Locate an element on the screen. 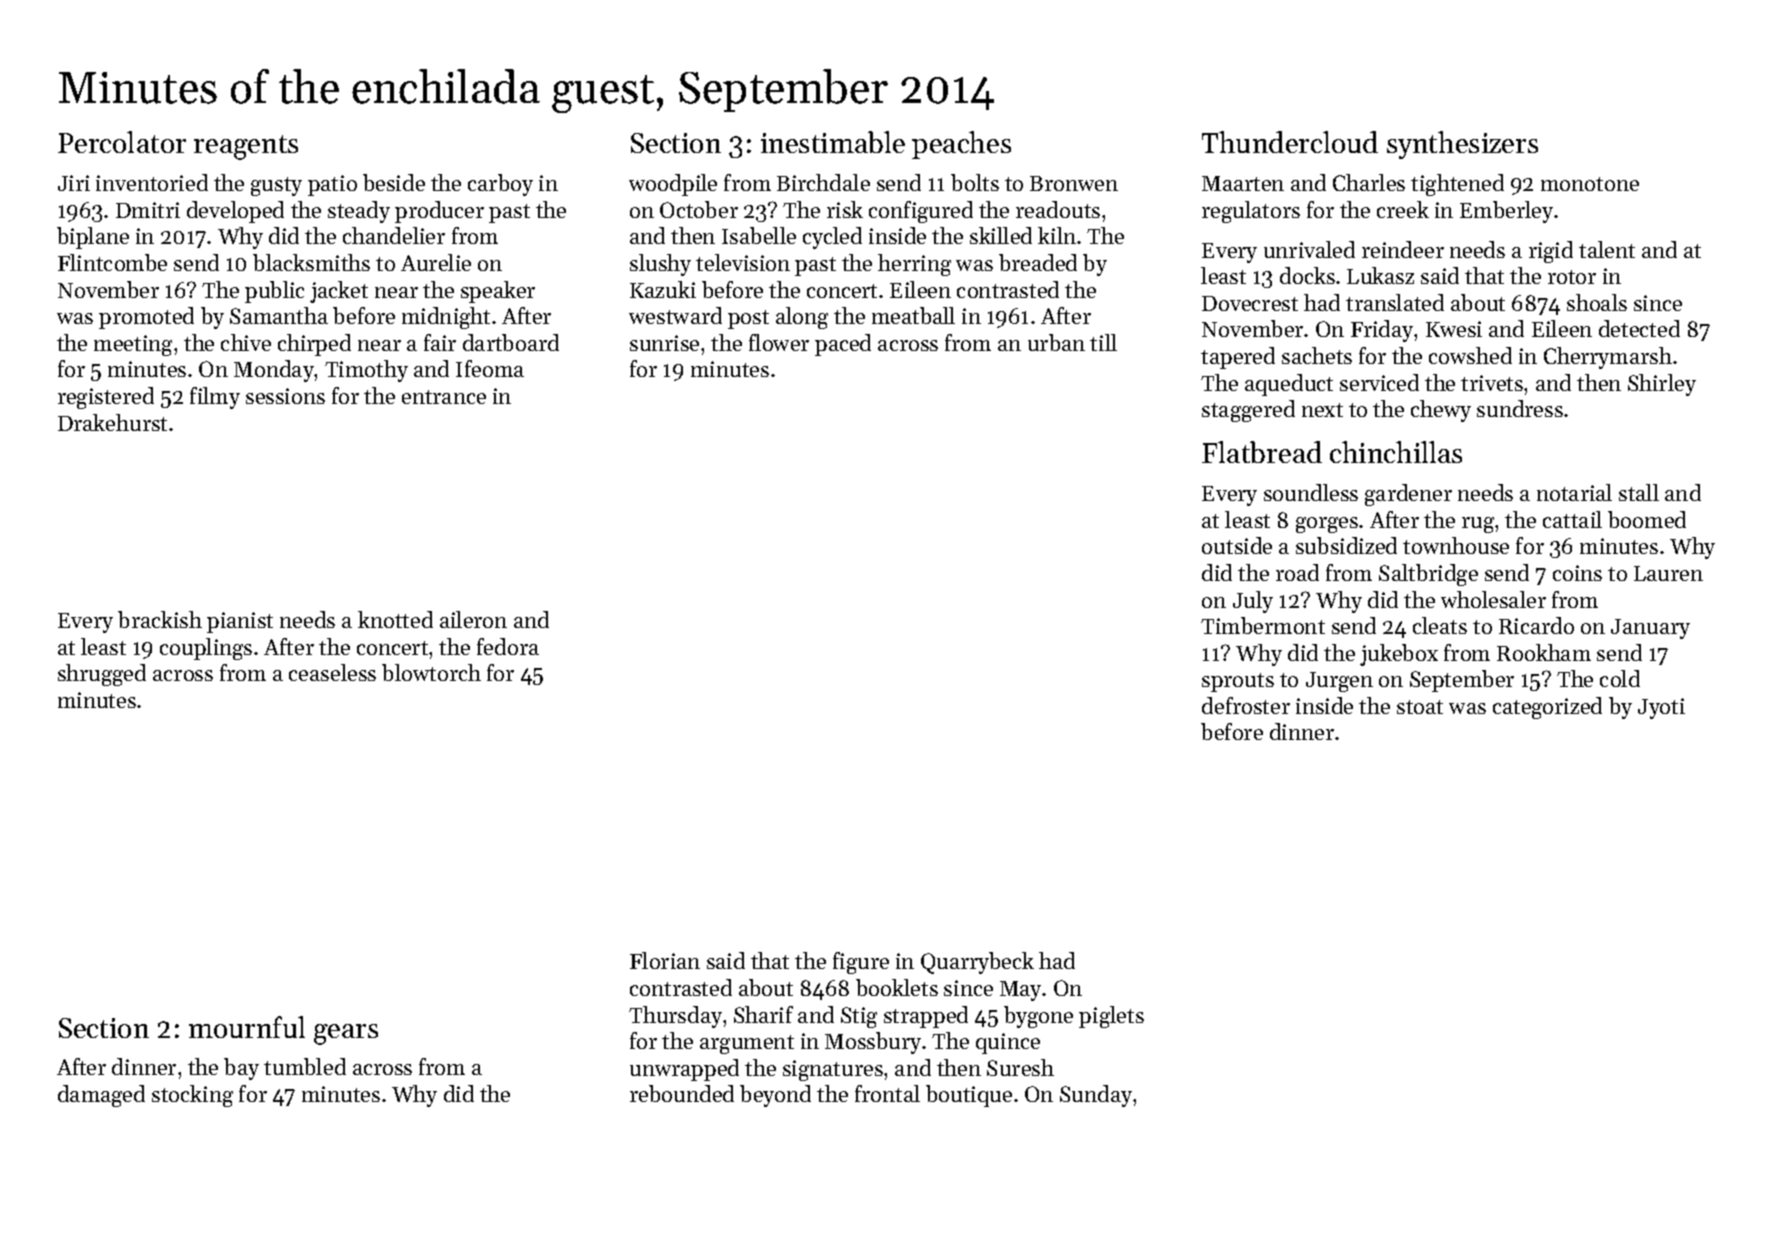 This screenshot has height=1256, width=1776. defroster is located at coordinates (1246, 705).
